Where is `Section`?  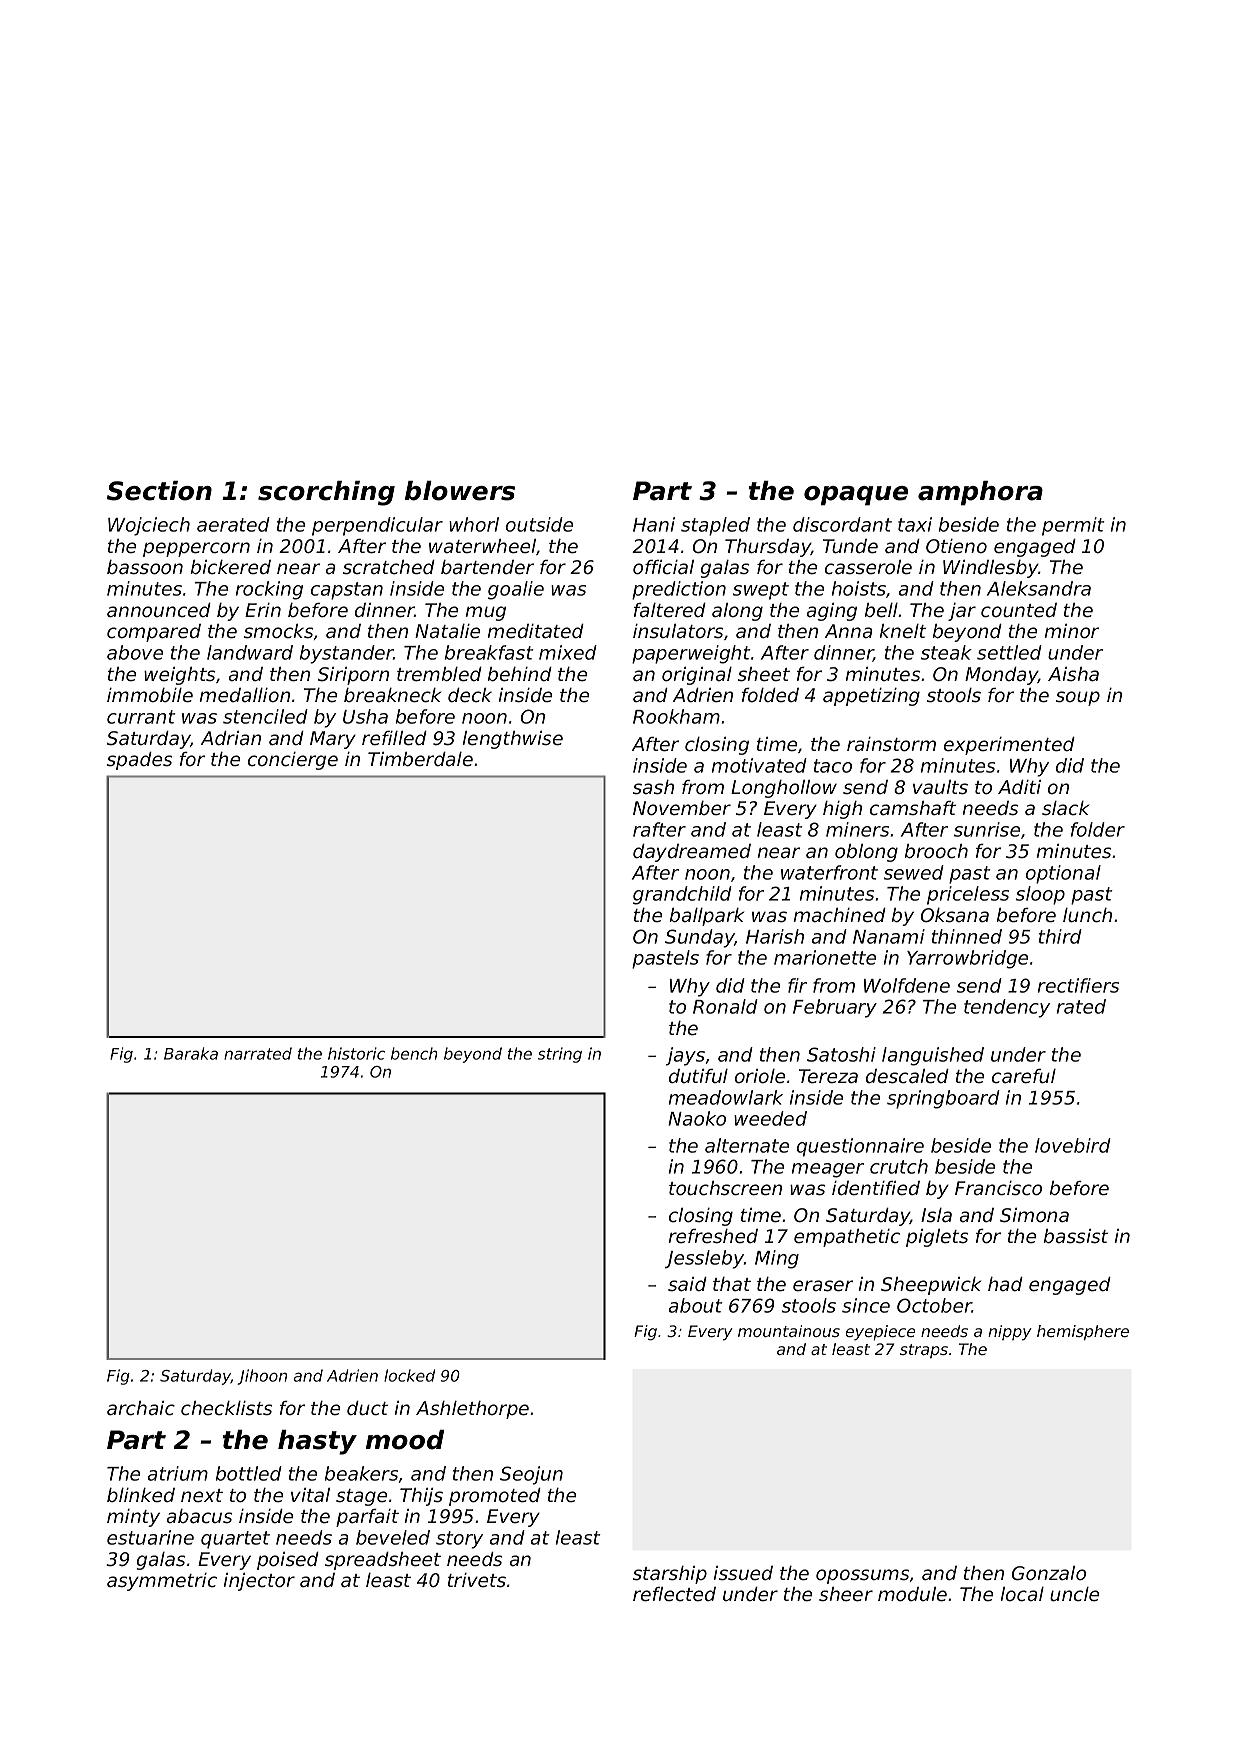
Section is located at coordinates (159, 491).
